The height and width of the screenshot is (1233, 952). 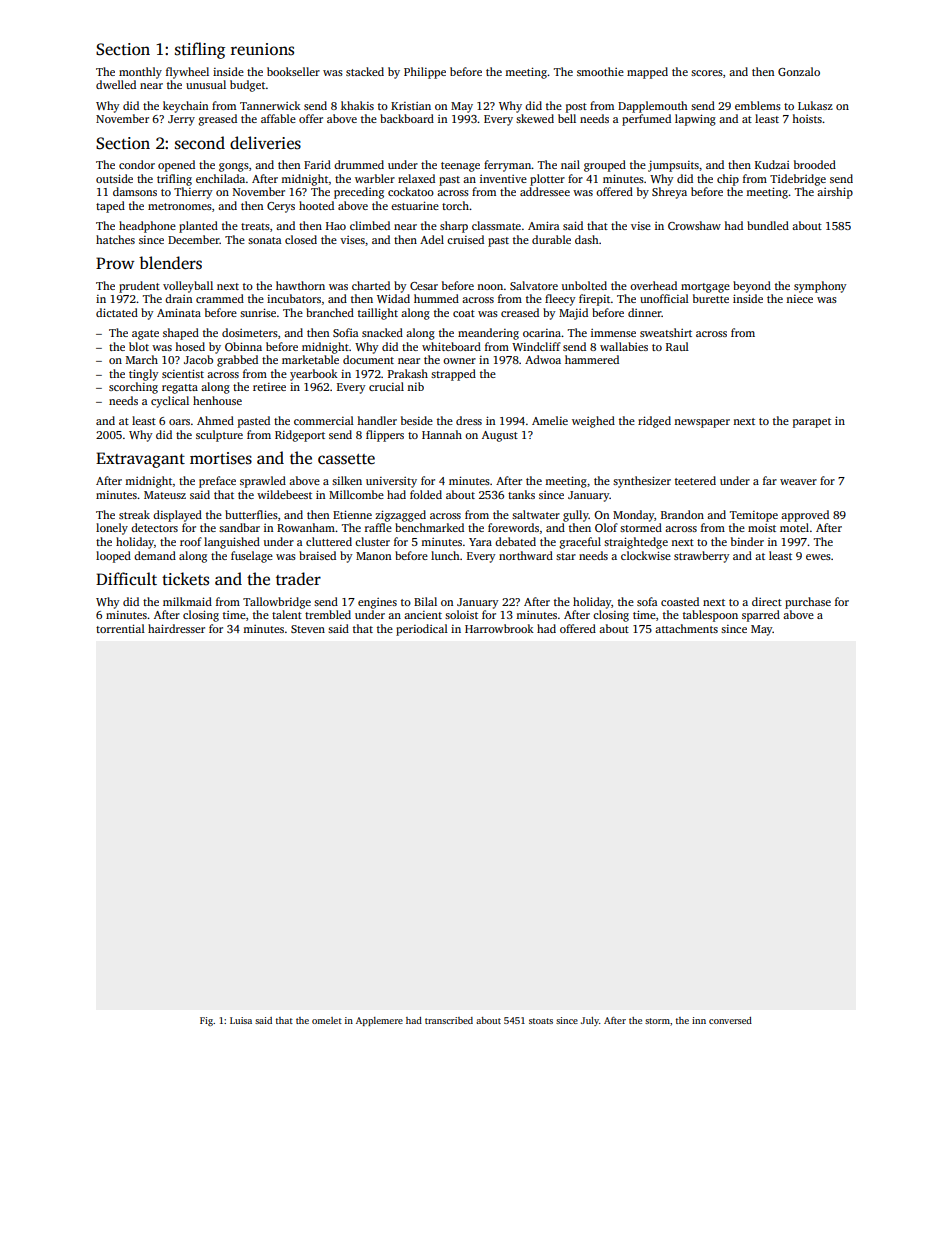 I want to click on Shreya, so click(x=669, y=193).
